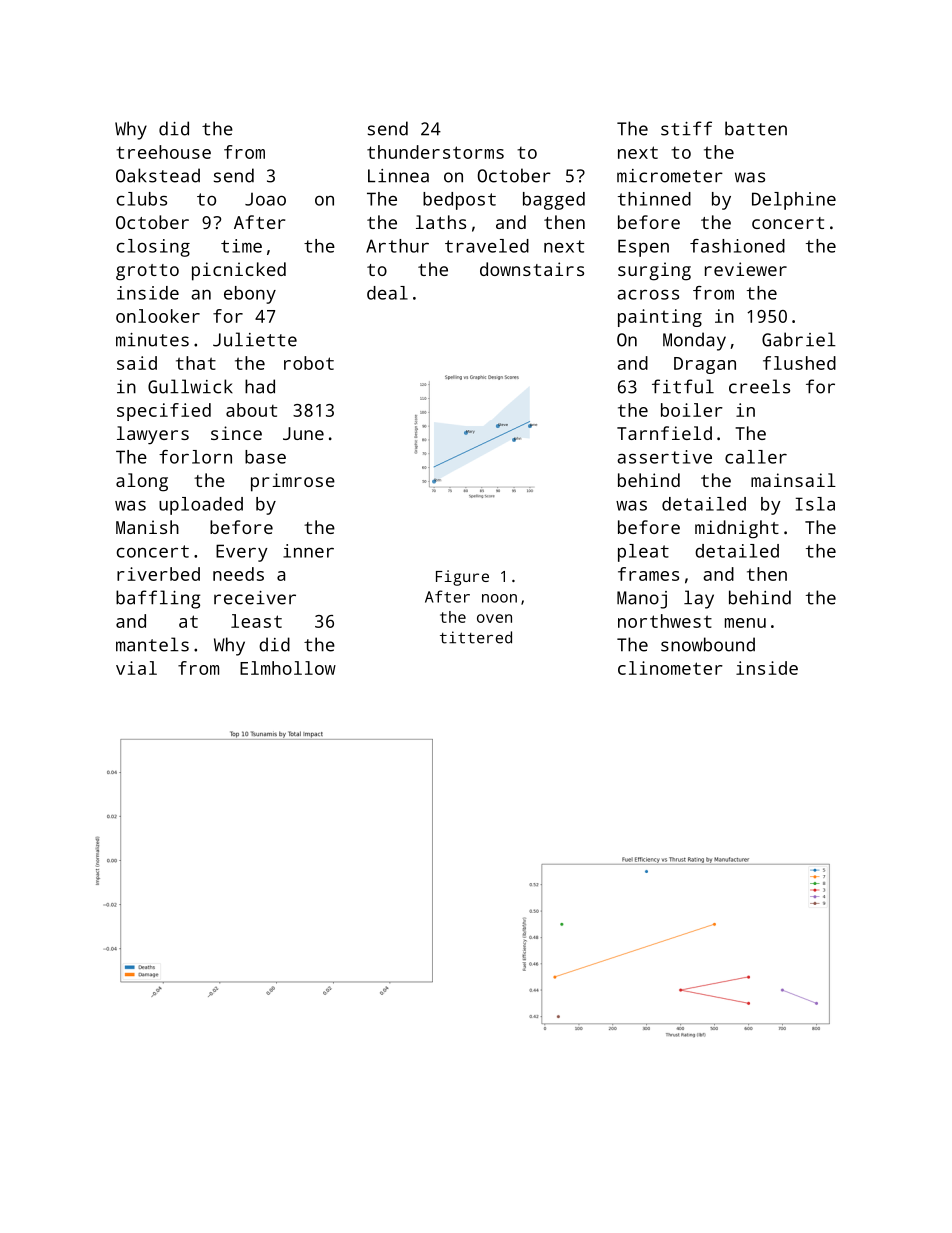 Image resolution: width=952 pixels, height=1233 pixels. What do you see at coordinates (435, 152) in the screenshot?
I see `thunderstorms` at bounding box center [435, 152].
